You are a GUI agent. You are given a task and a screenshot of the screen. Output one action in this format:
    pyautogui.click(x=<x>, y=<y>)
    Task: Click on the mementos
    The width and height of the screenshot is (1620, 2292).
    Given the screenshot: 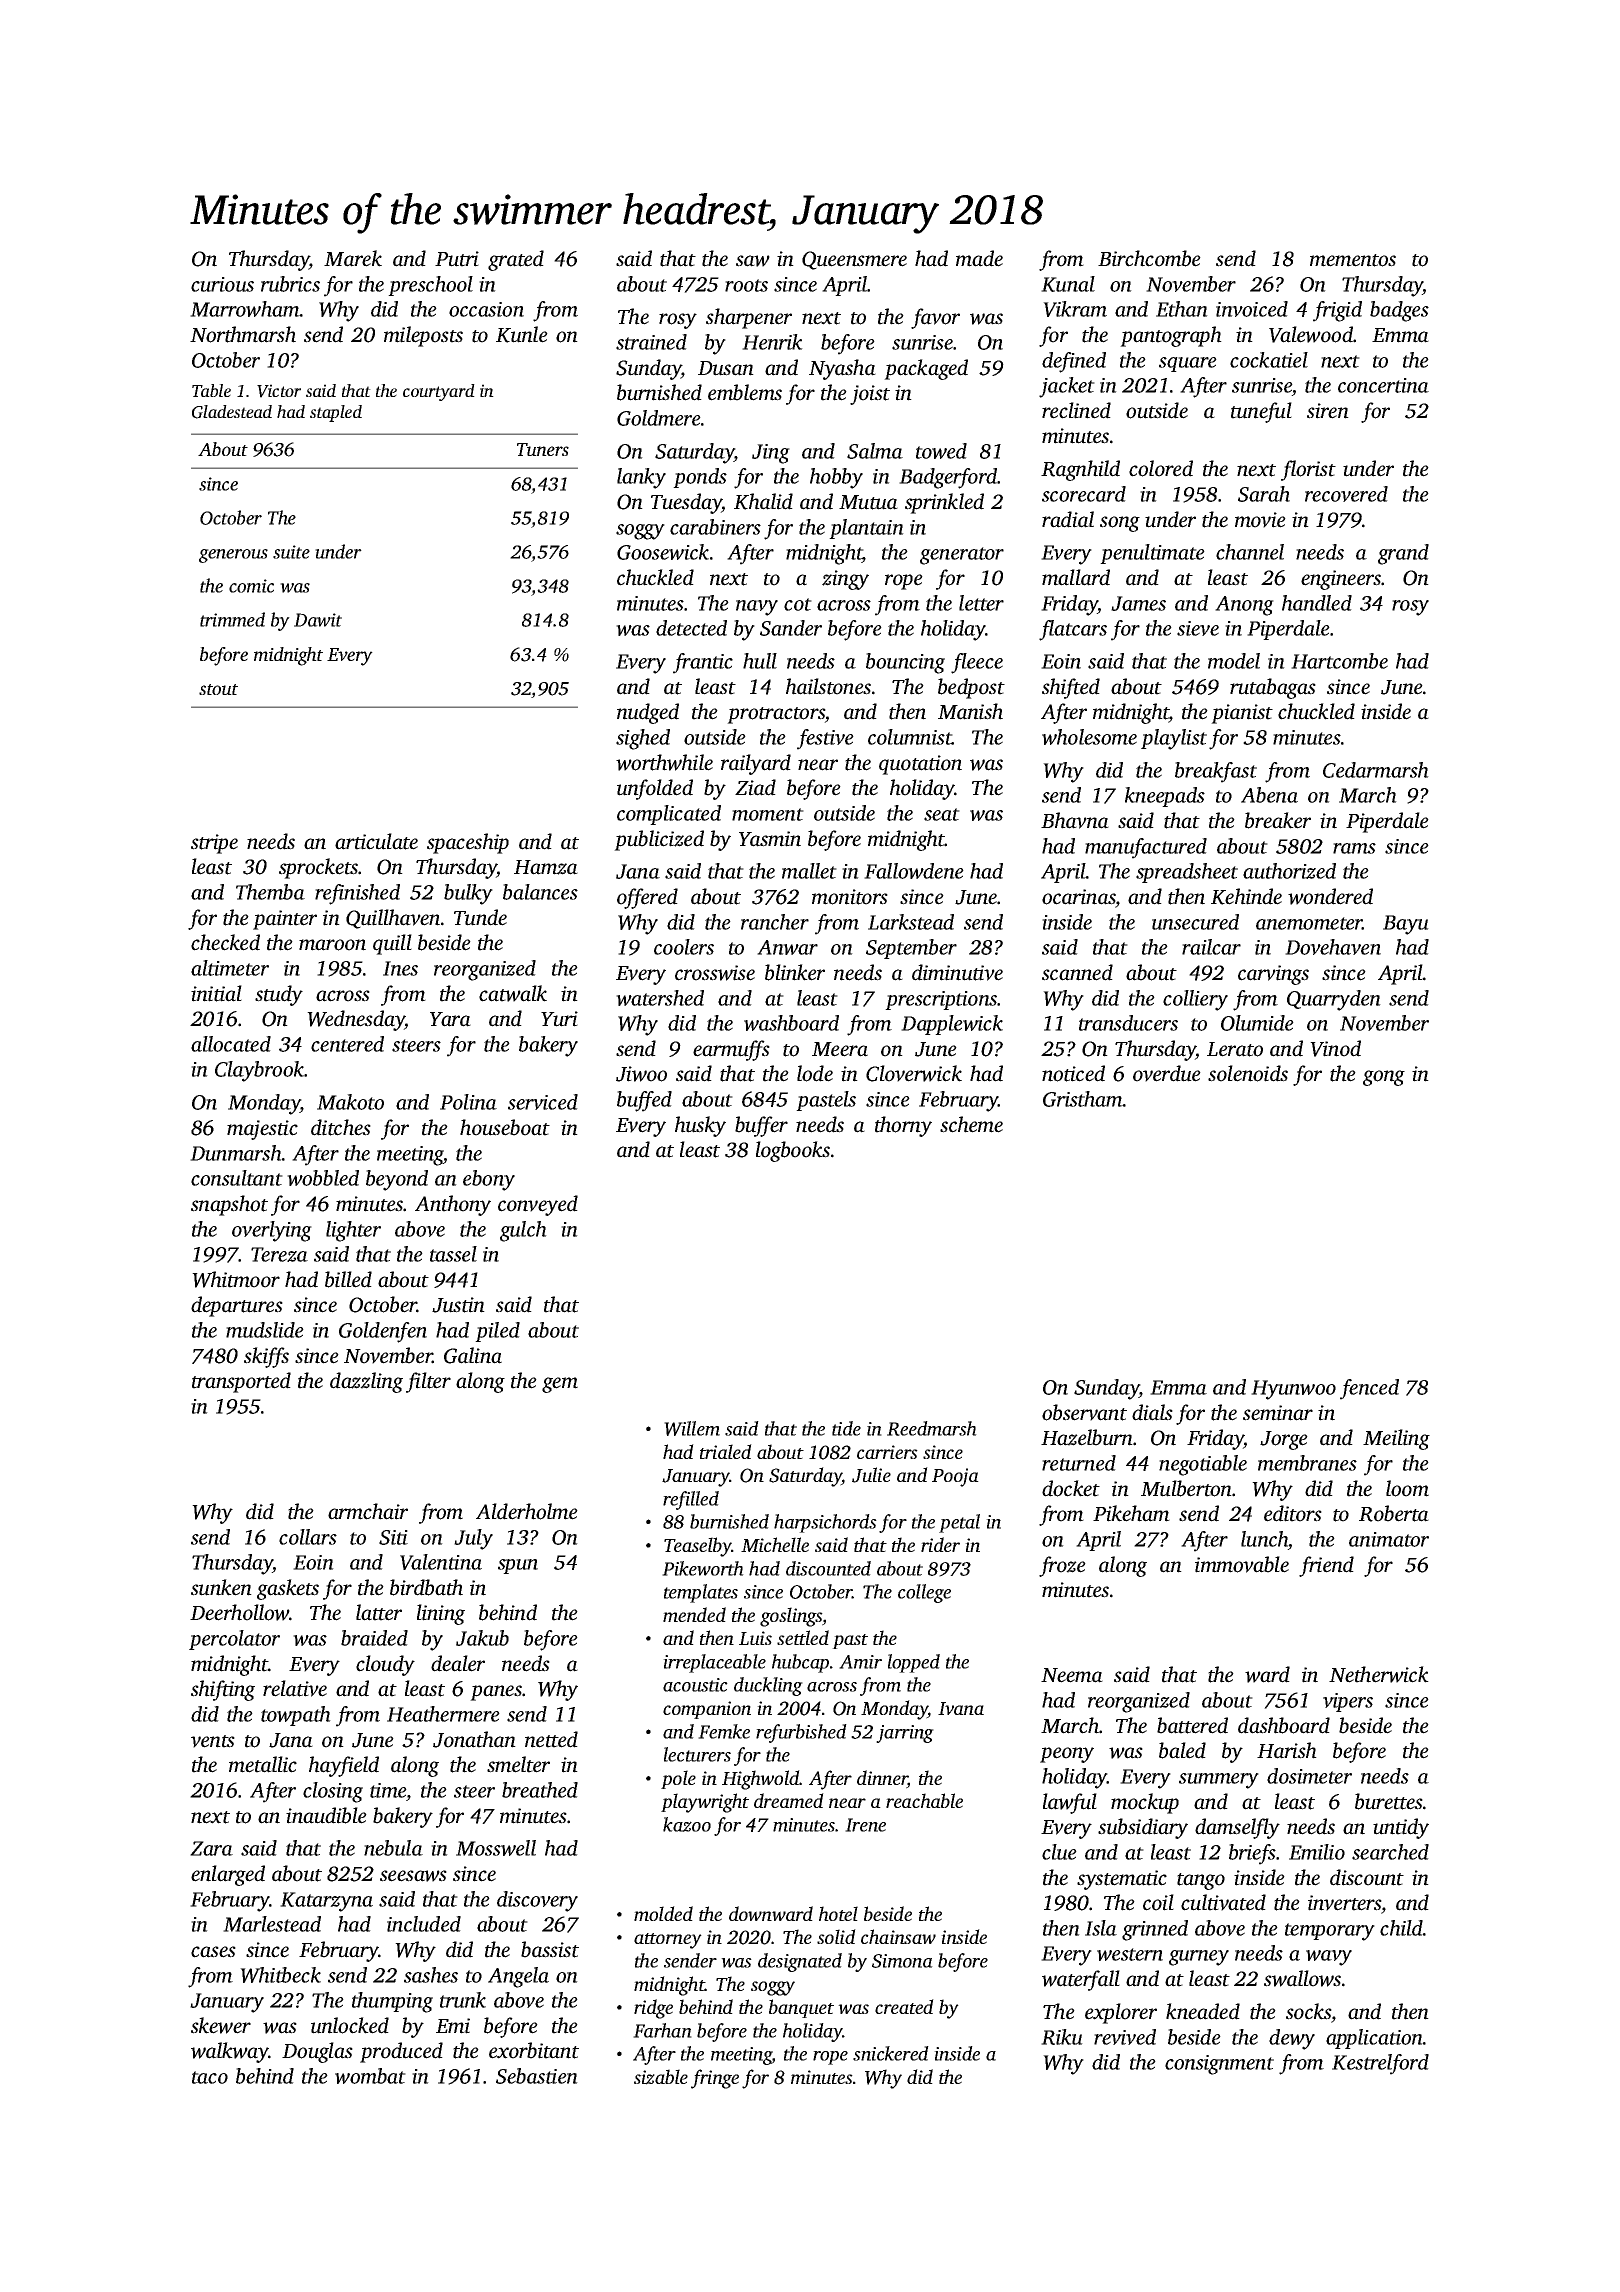 What is the action you would take?
    pyautogui.click(x=1353, y=260)
